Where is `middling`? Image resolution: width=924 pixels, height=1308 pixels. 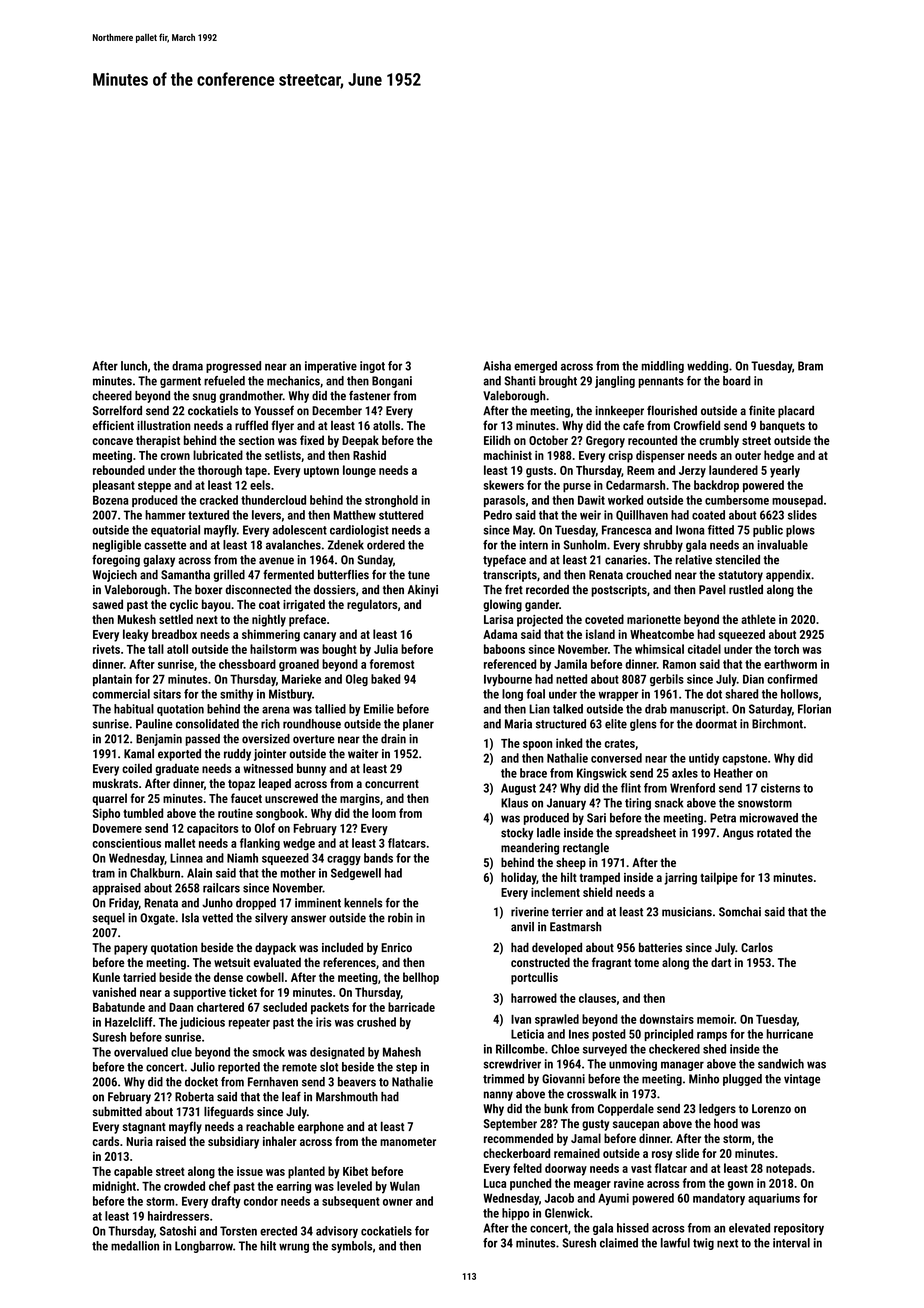 middling is located at coordinates (662, 367).
